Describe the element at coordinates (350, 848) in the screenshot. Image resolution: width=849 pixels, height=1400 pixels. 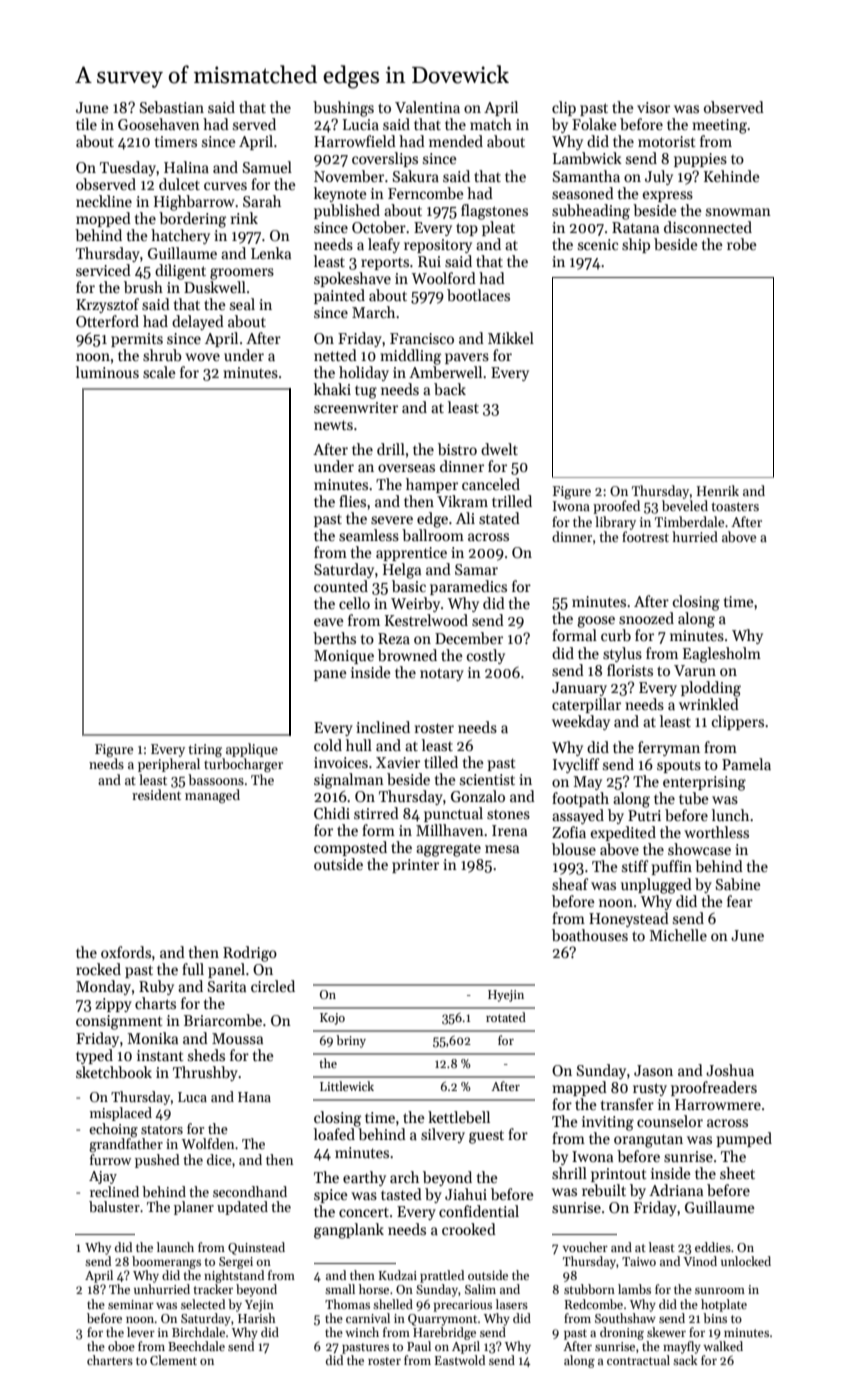
I see `composted` at that location.
